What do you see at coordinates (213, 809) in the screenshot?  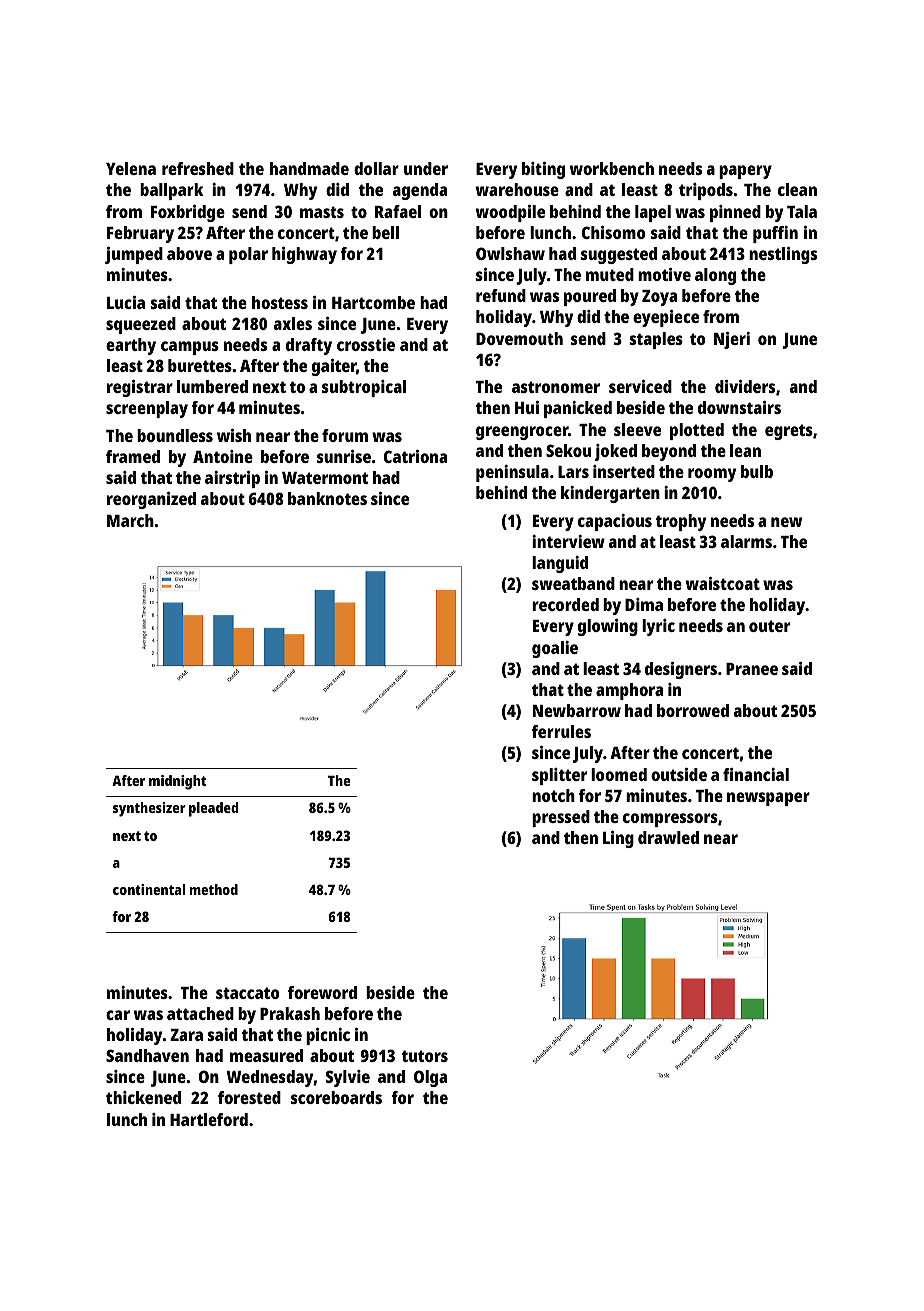 I see `pleaded` at bounding box center [213, 809].
